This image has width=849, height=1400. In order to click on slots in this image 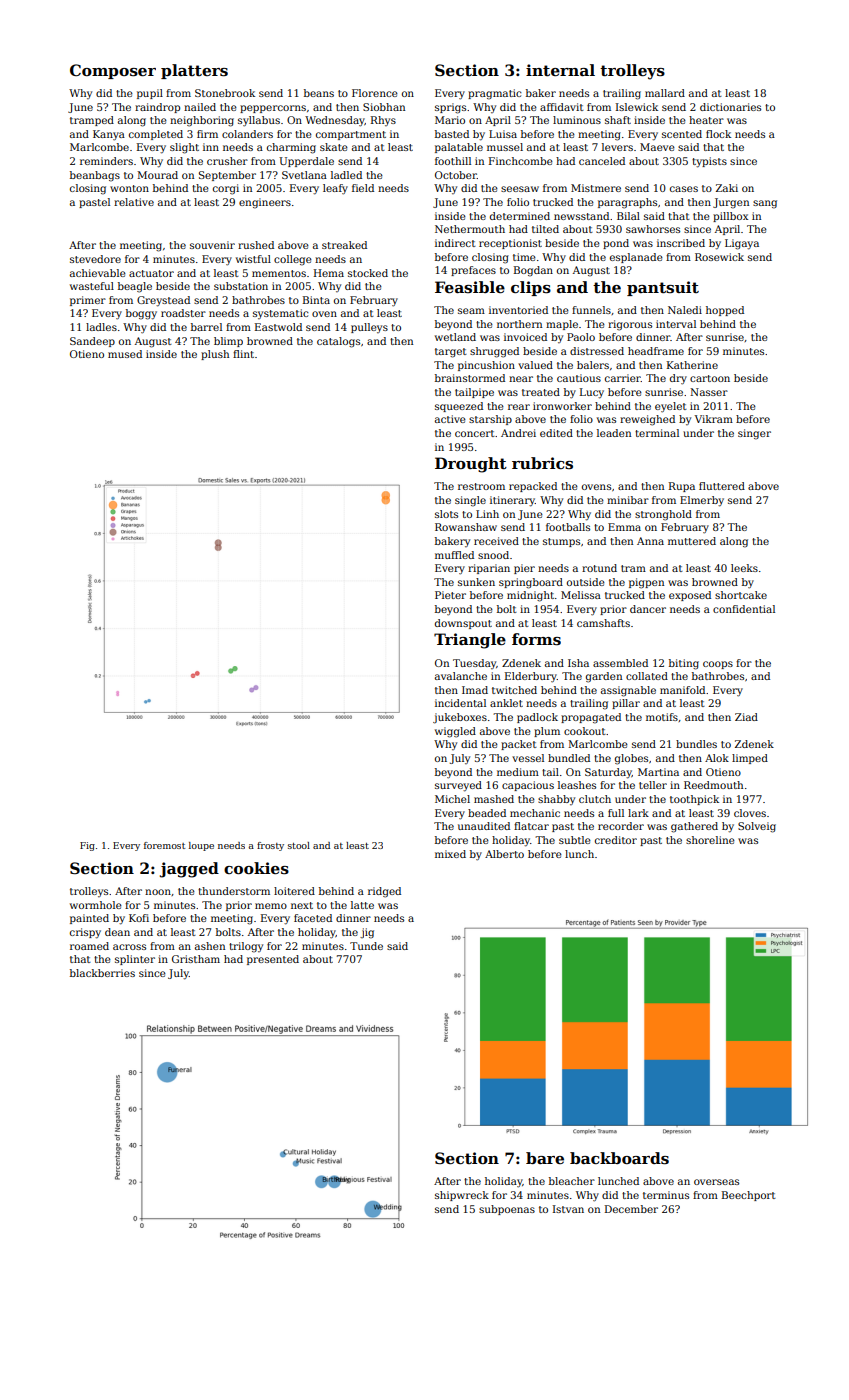, I will do `click(446, 514)`.
